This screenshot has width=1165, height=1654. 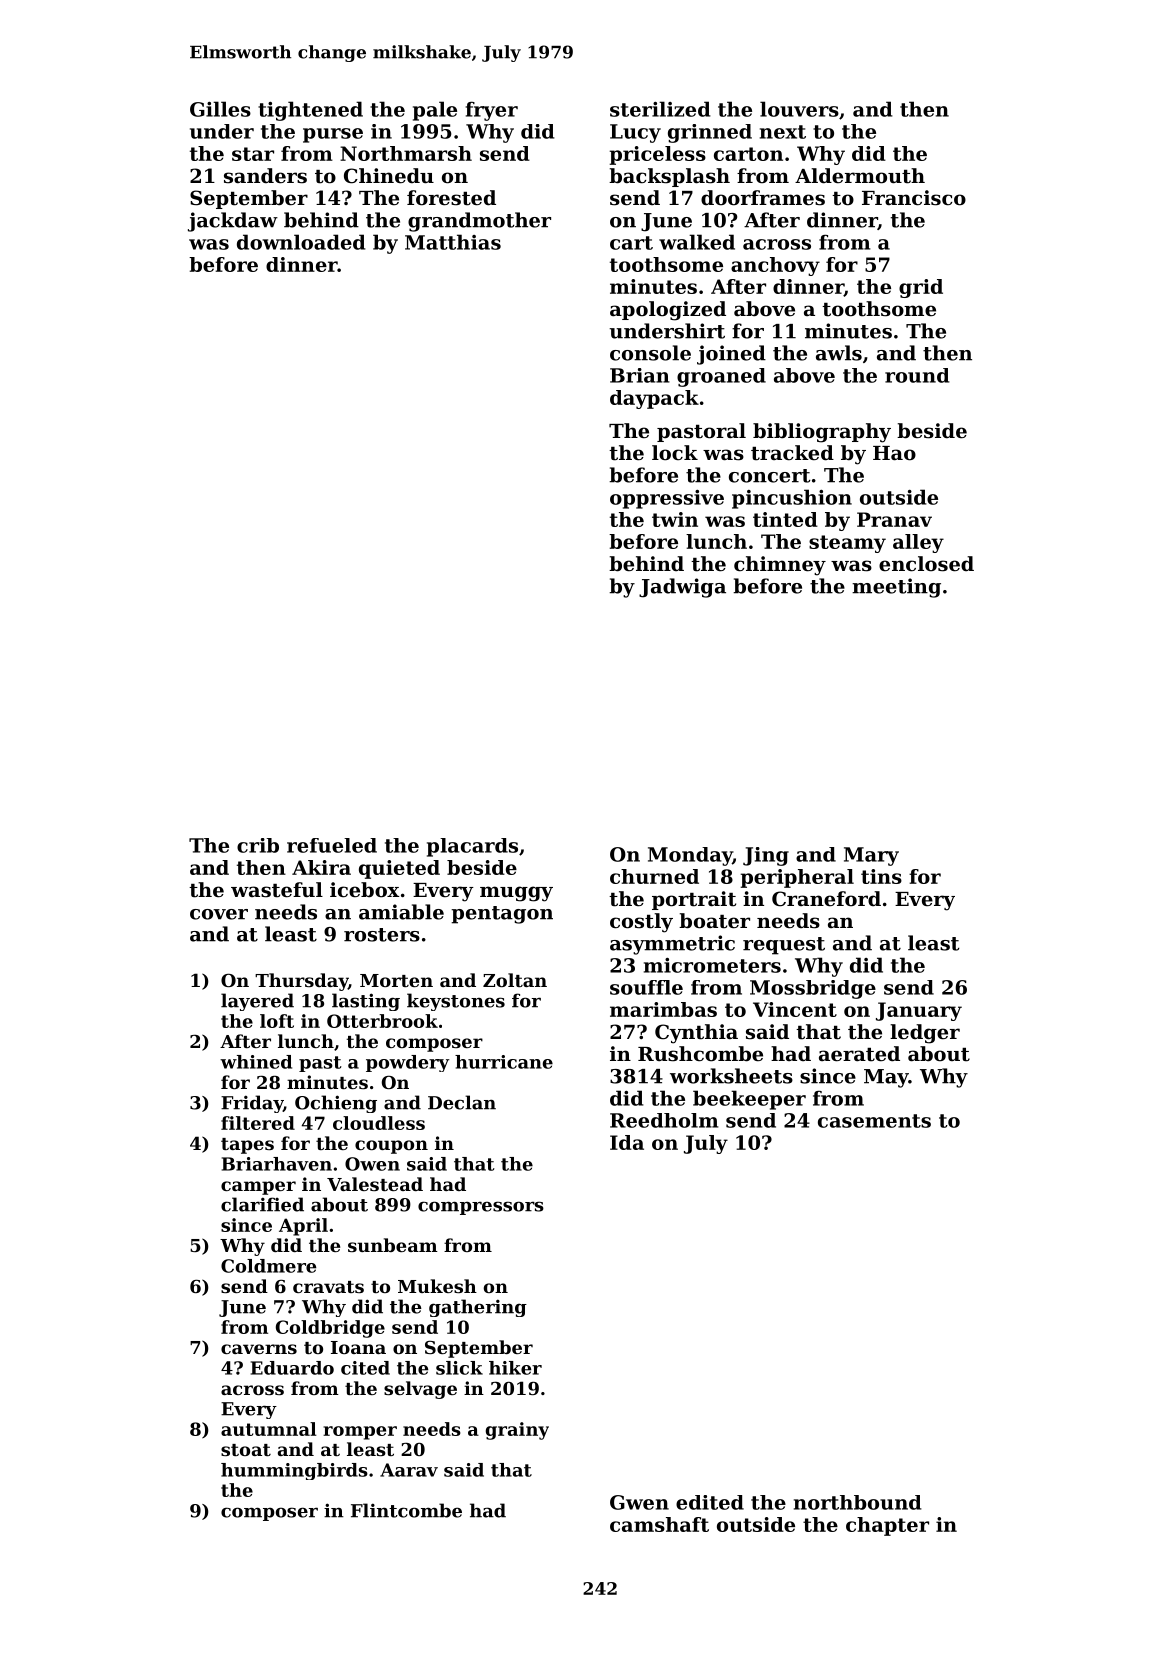 I want to click on Flintcombe, so click(x=406, y=1510).
